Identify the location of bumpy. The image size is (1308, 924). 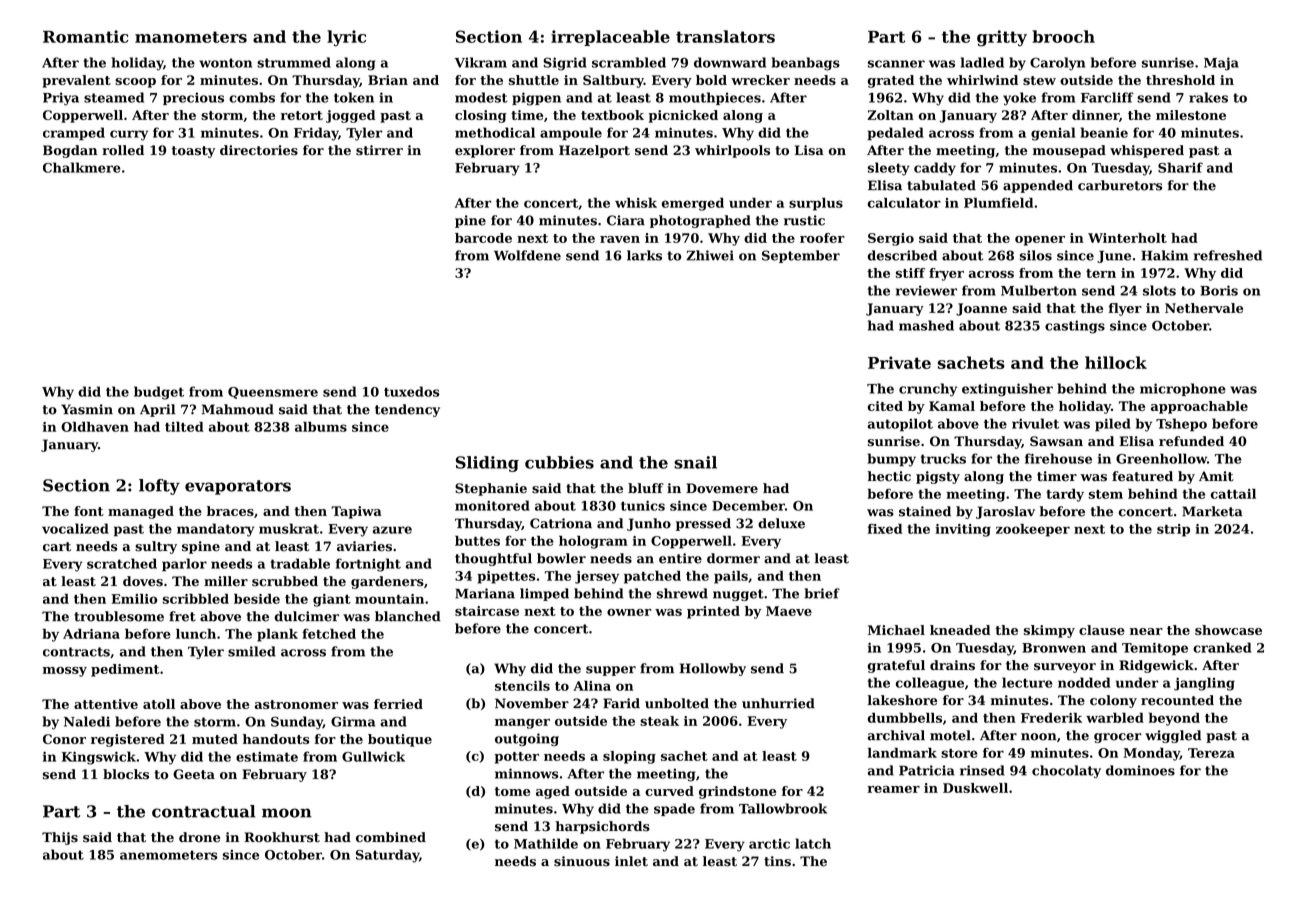
(892, 460).
